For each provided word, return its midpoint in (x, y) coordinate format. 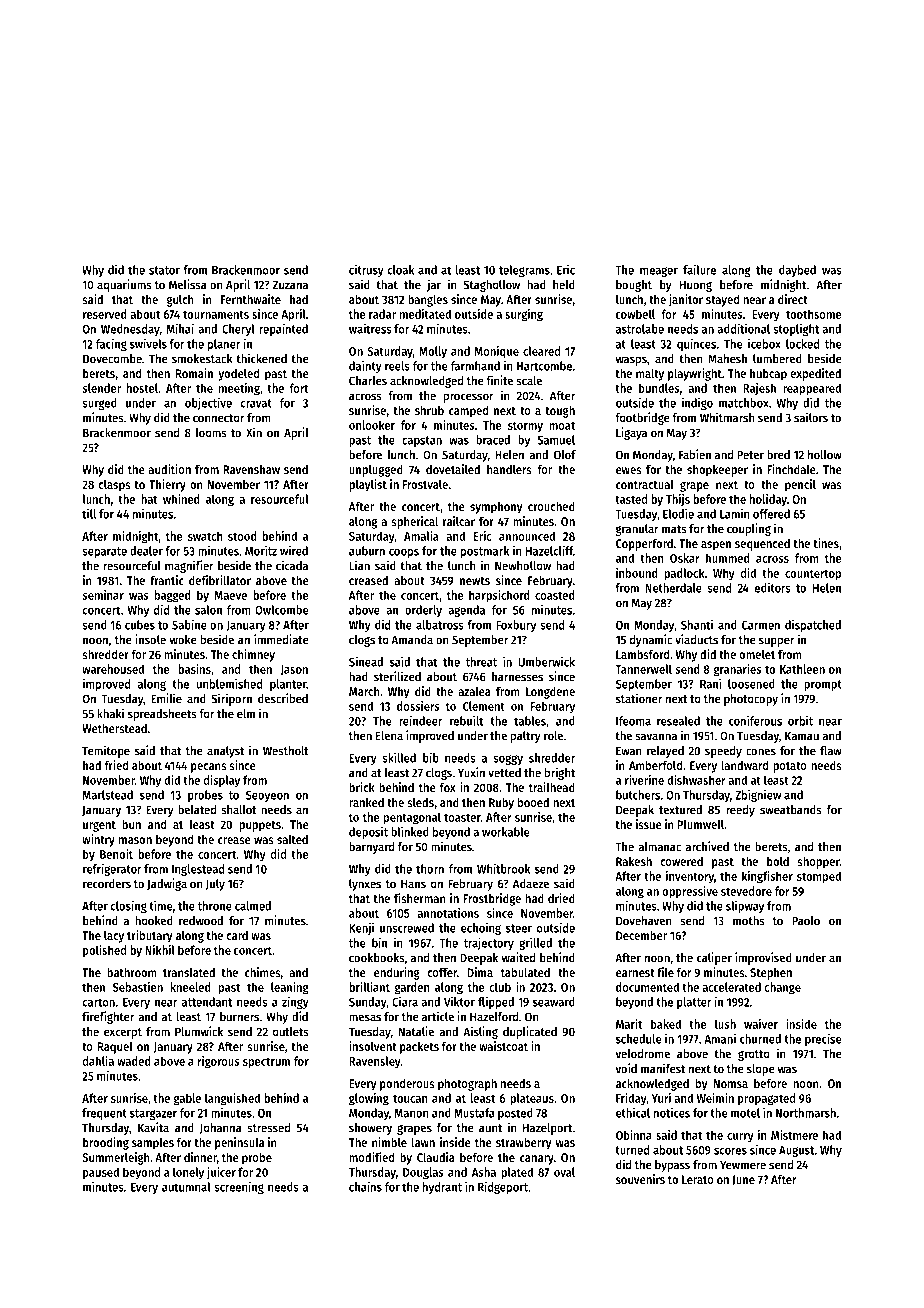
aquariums (124, 285)
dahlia (98, 1061)
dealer (146, 551)
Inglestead (198, 870)
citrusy (366, 271)
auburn (367, 551)
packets (419, 1048)
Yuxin (471, 772)
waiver (761, 1024)
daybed (797, 271)
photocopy (751, 700)
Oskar (685, 558)
